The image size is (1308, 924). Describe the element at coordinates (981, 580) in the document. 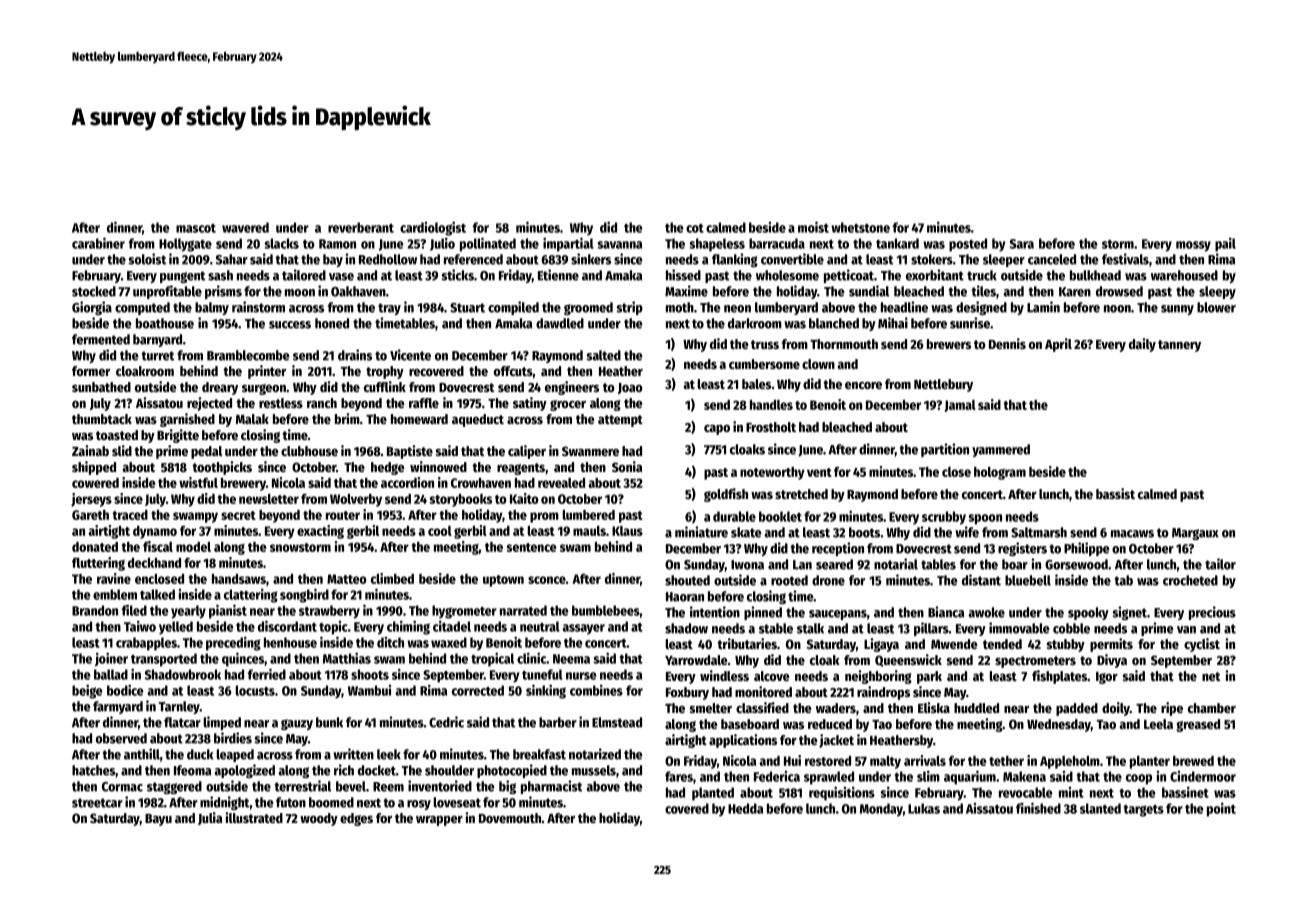

I see `distant` at that location.
